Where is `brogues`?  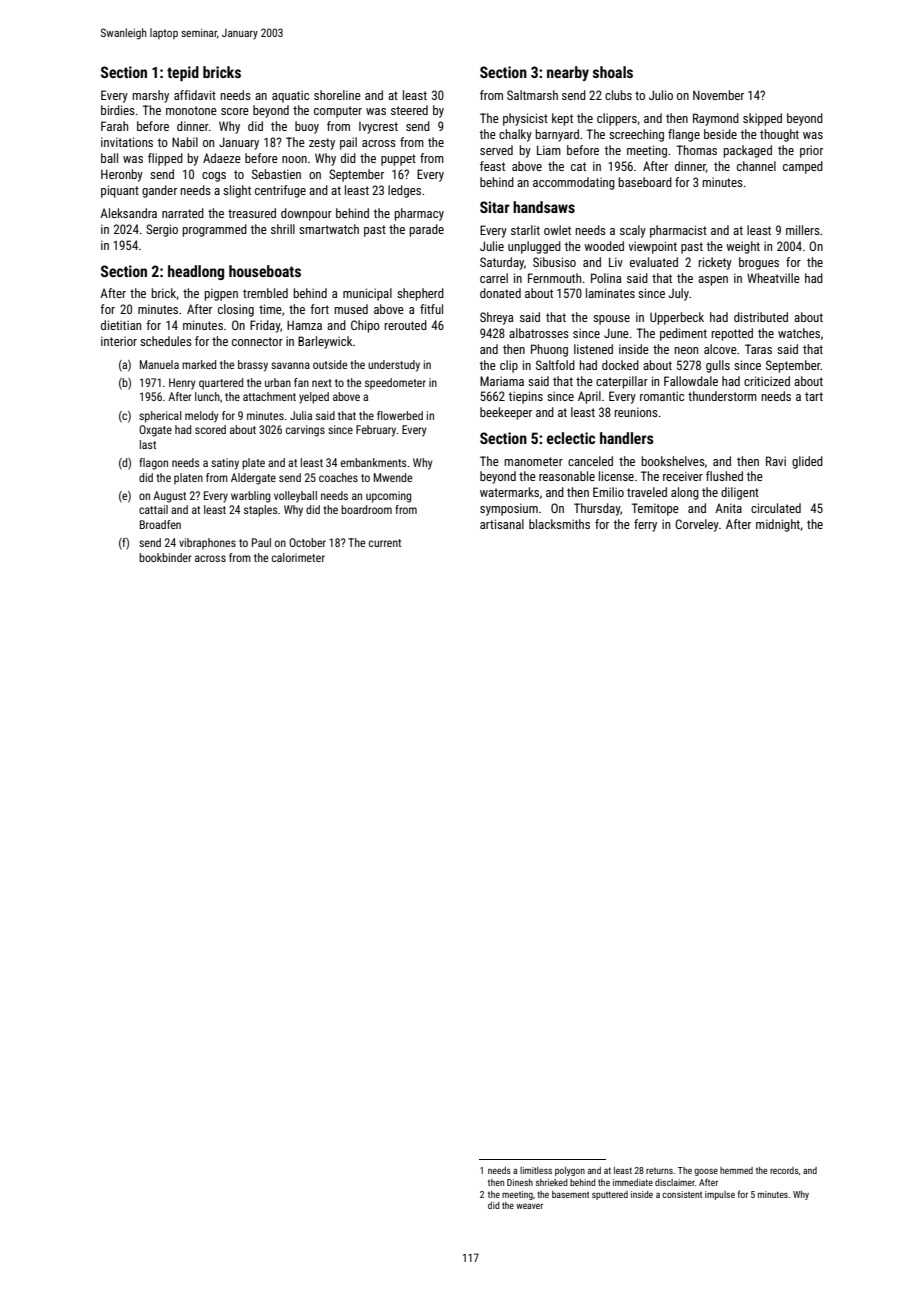
brogues is located at coordinates (759, 263).
